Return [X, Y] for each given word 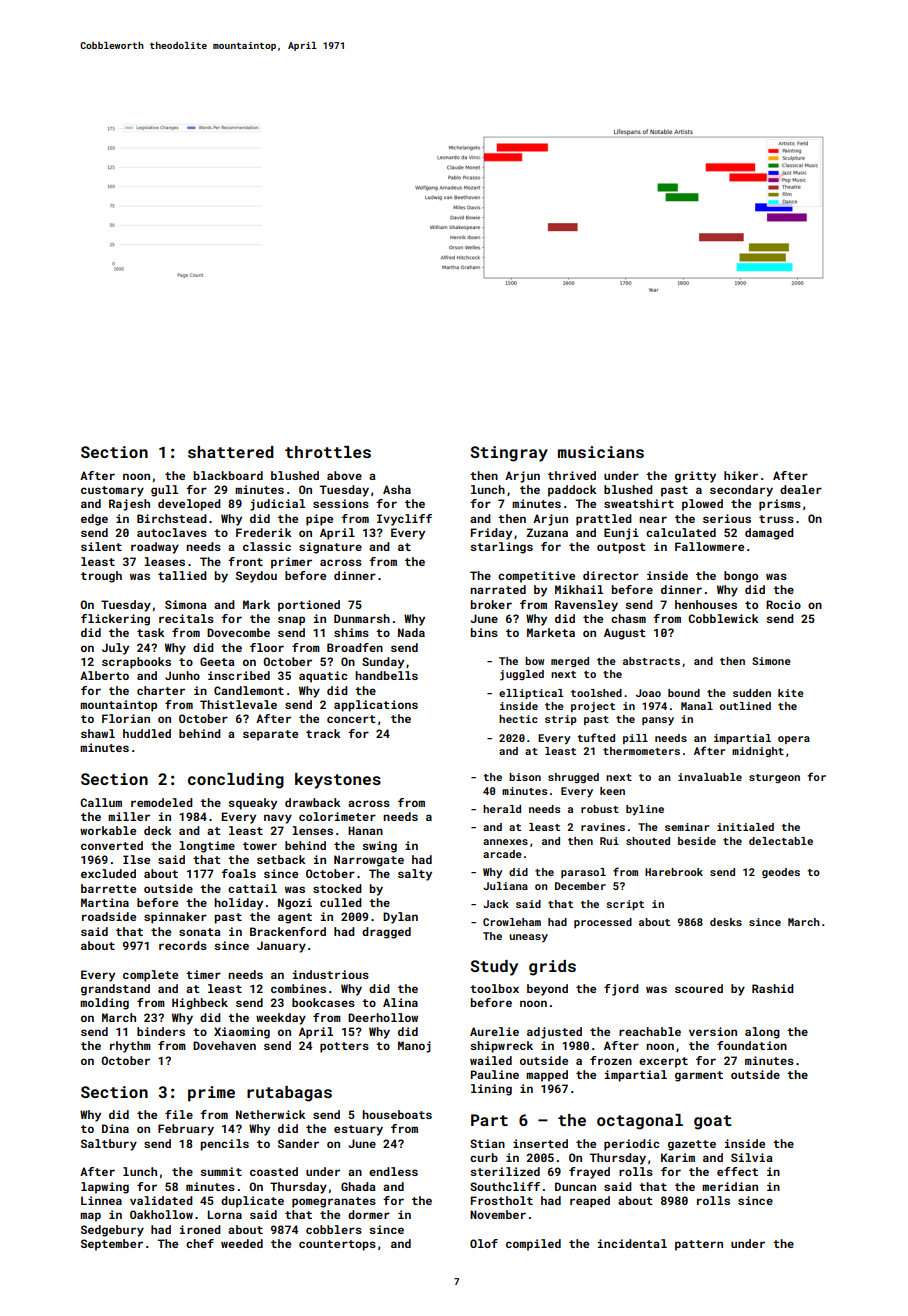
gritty [695, 477]
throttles [328, 452]
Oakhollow [161, 1214]
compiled [533, 1245]
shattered [231, 452]
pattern [699, 1245]
